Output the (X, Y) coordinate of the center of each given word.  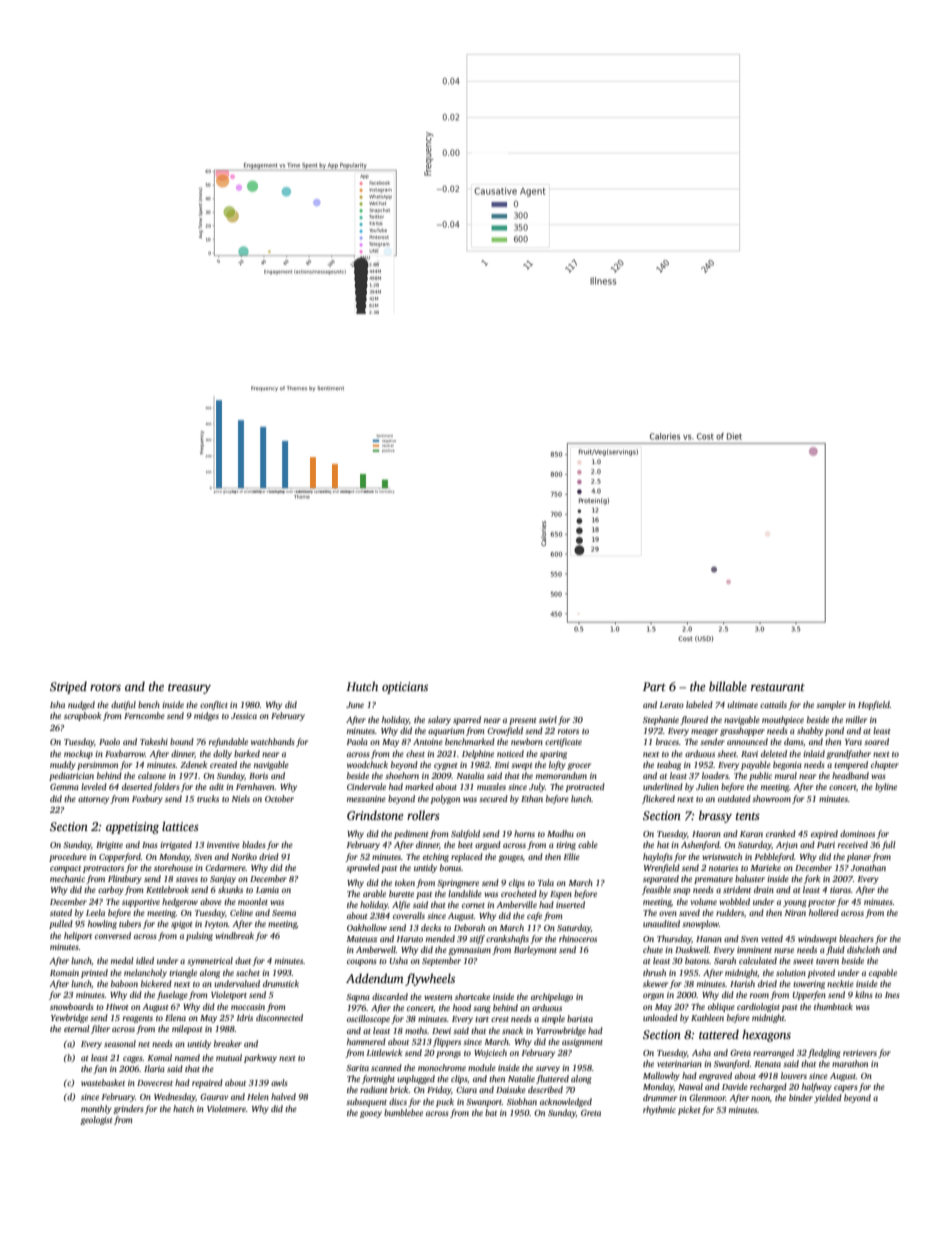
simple (553, 1019)
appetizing (132, 828)
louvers (794, 1075)
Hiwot (117, 1007)
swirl (548, 719)
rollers (423, 815)
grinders (128, 1109)
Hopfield (874, 705)
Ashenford (700, 845)
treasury (189, 689)
